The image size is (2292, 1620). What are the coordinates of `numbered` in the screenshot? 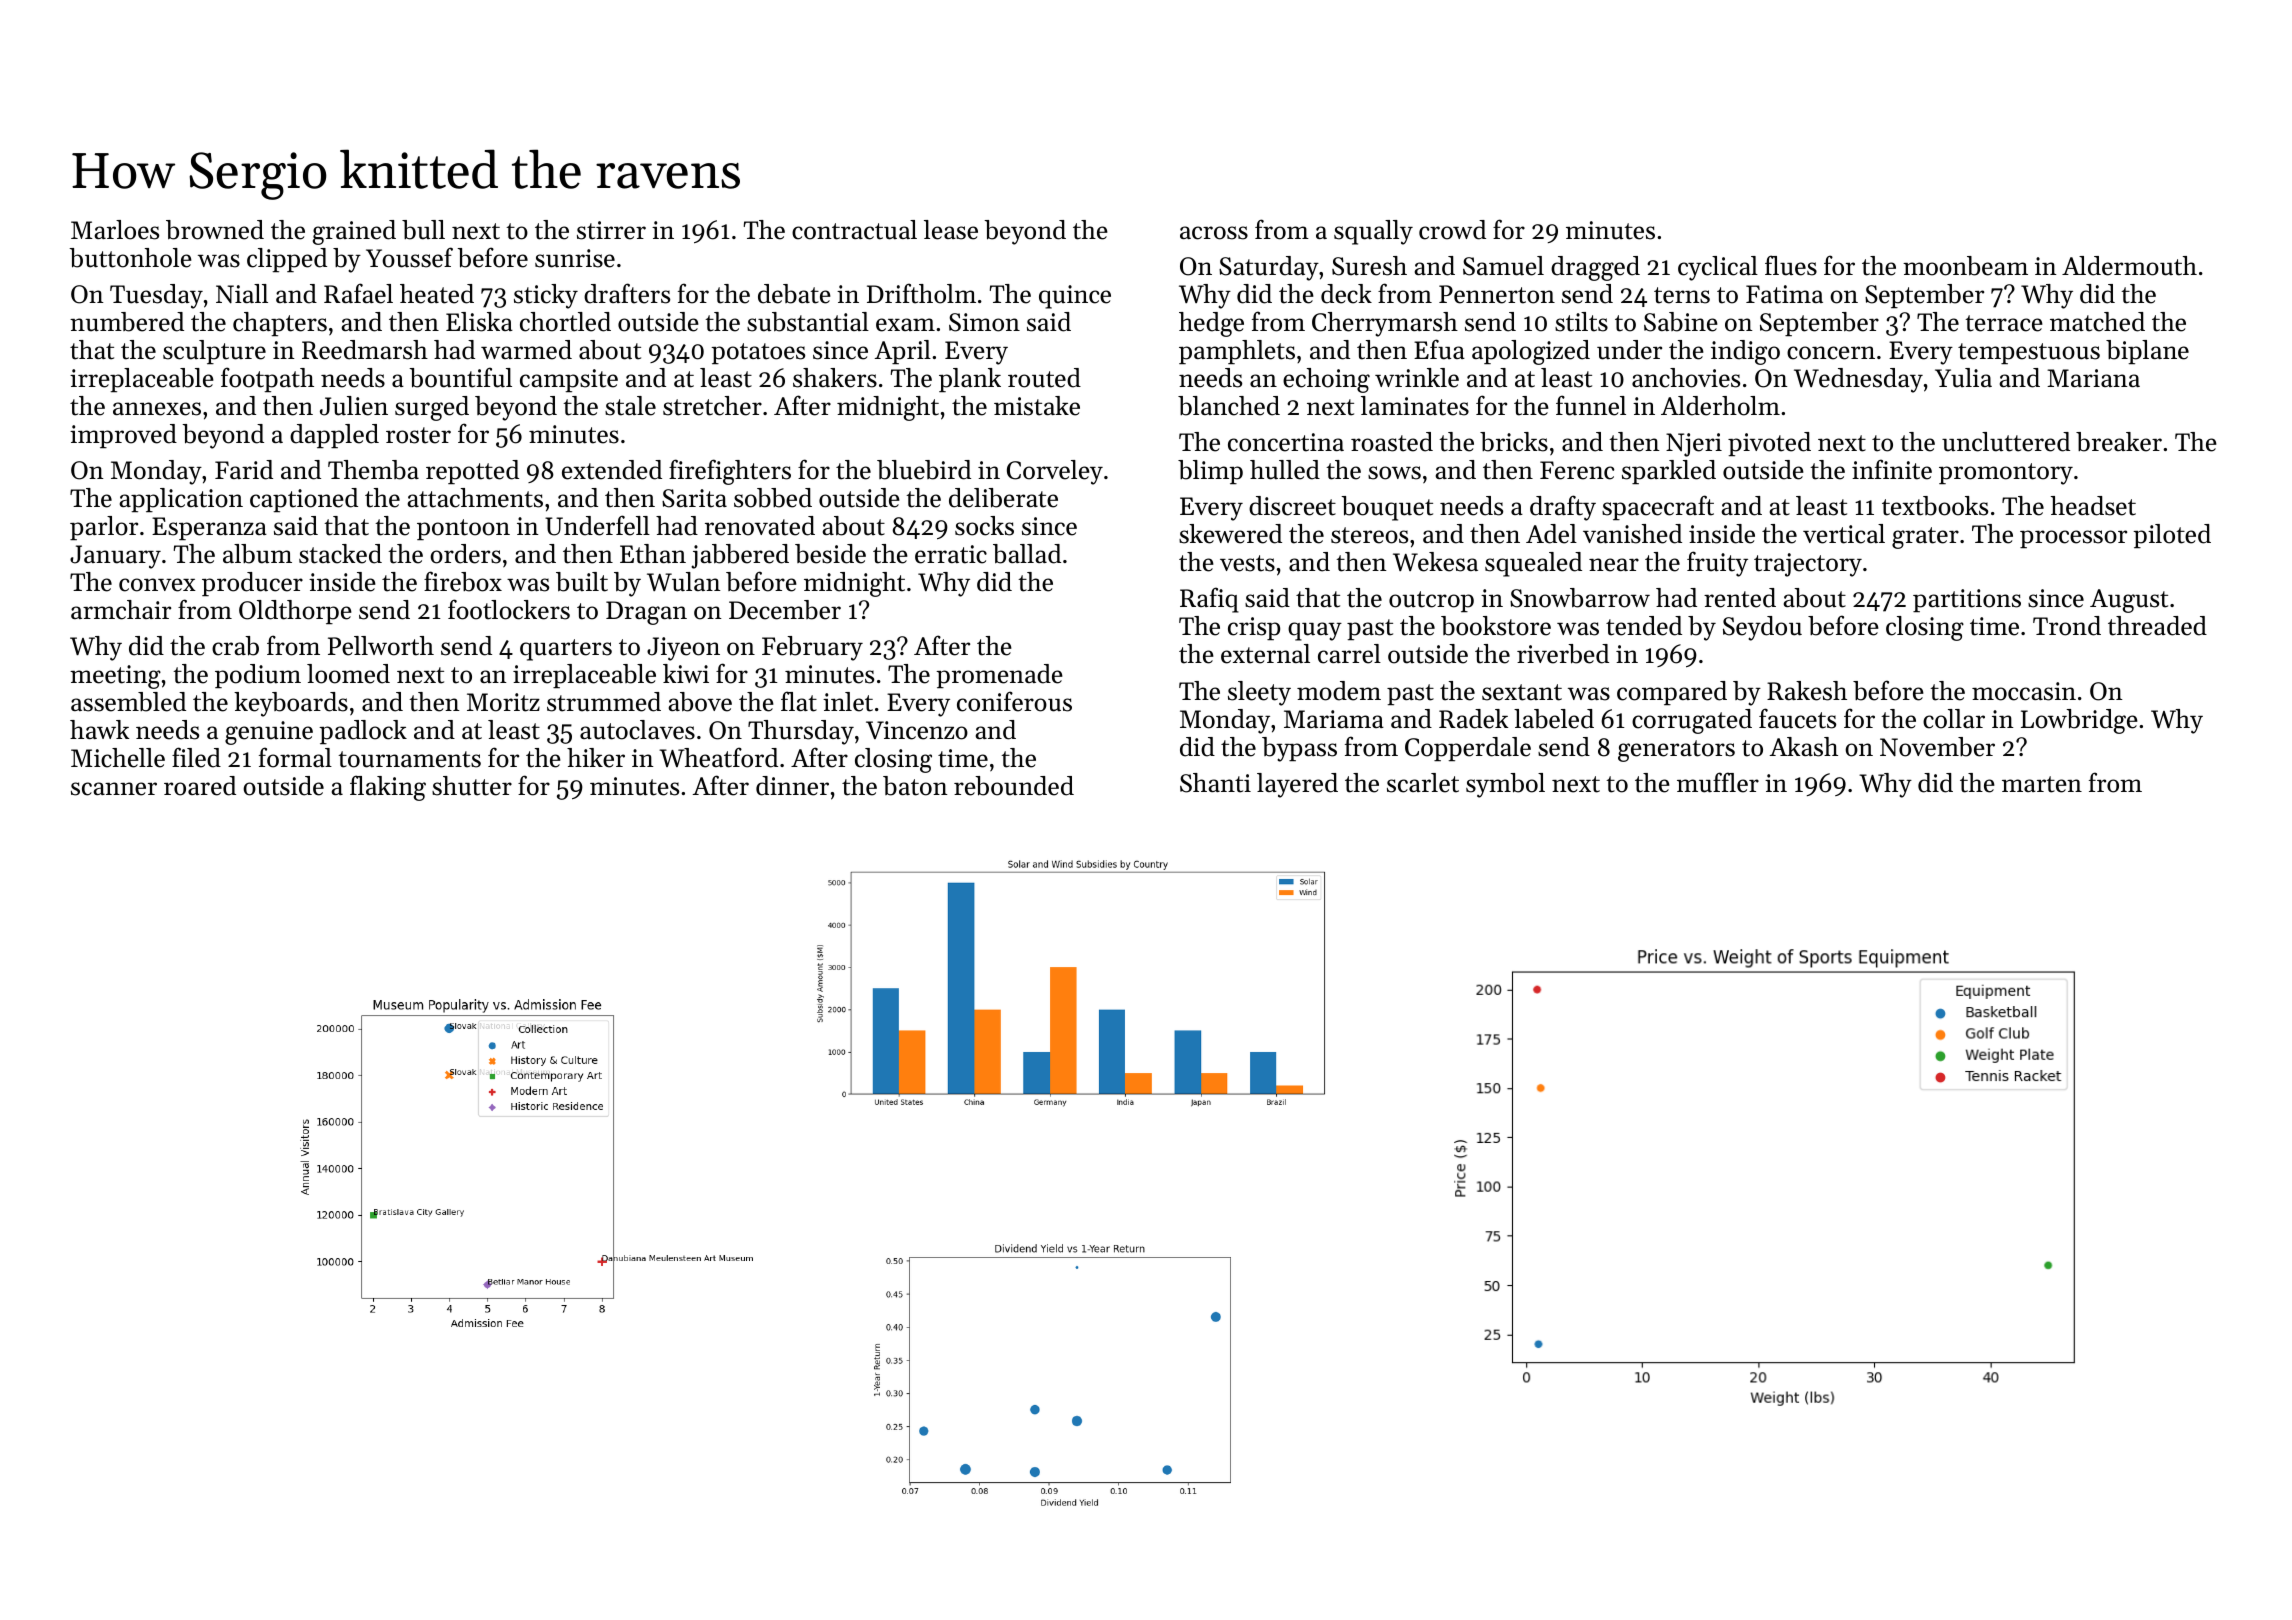 It's located at (127, 322).
